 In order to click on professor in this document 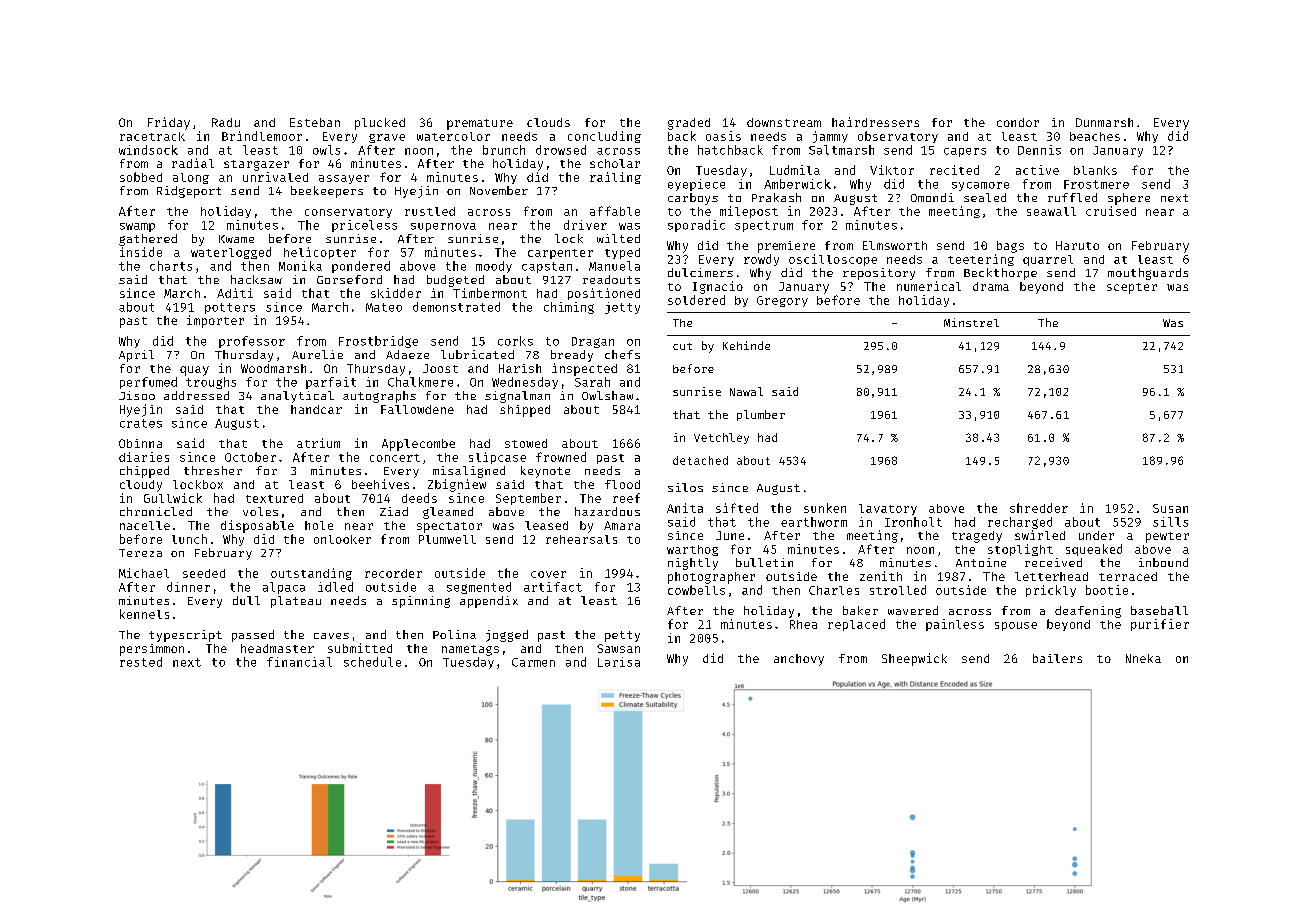, I will do `click(252, 342)`.
